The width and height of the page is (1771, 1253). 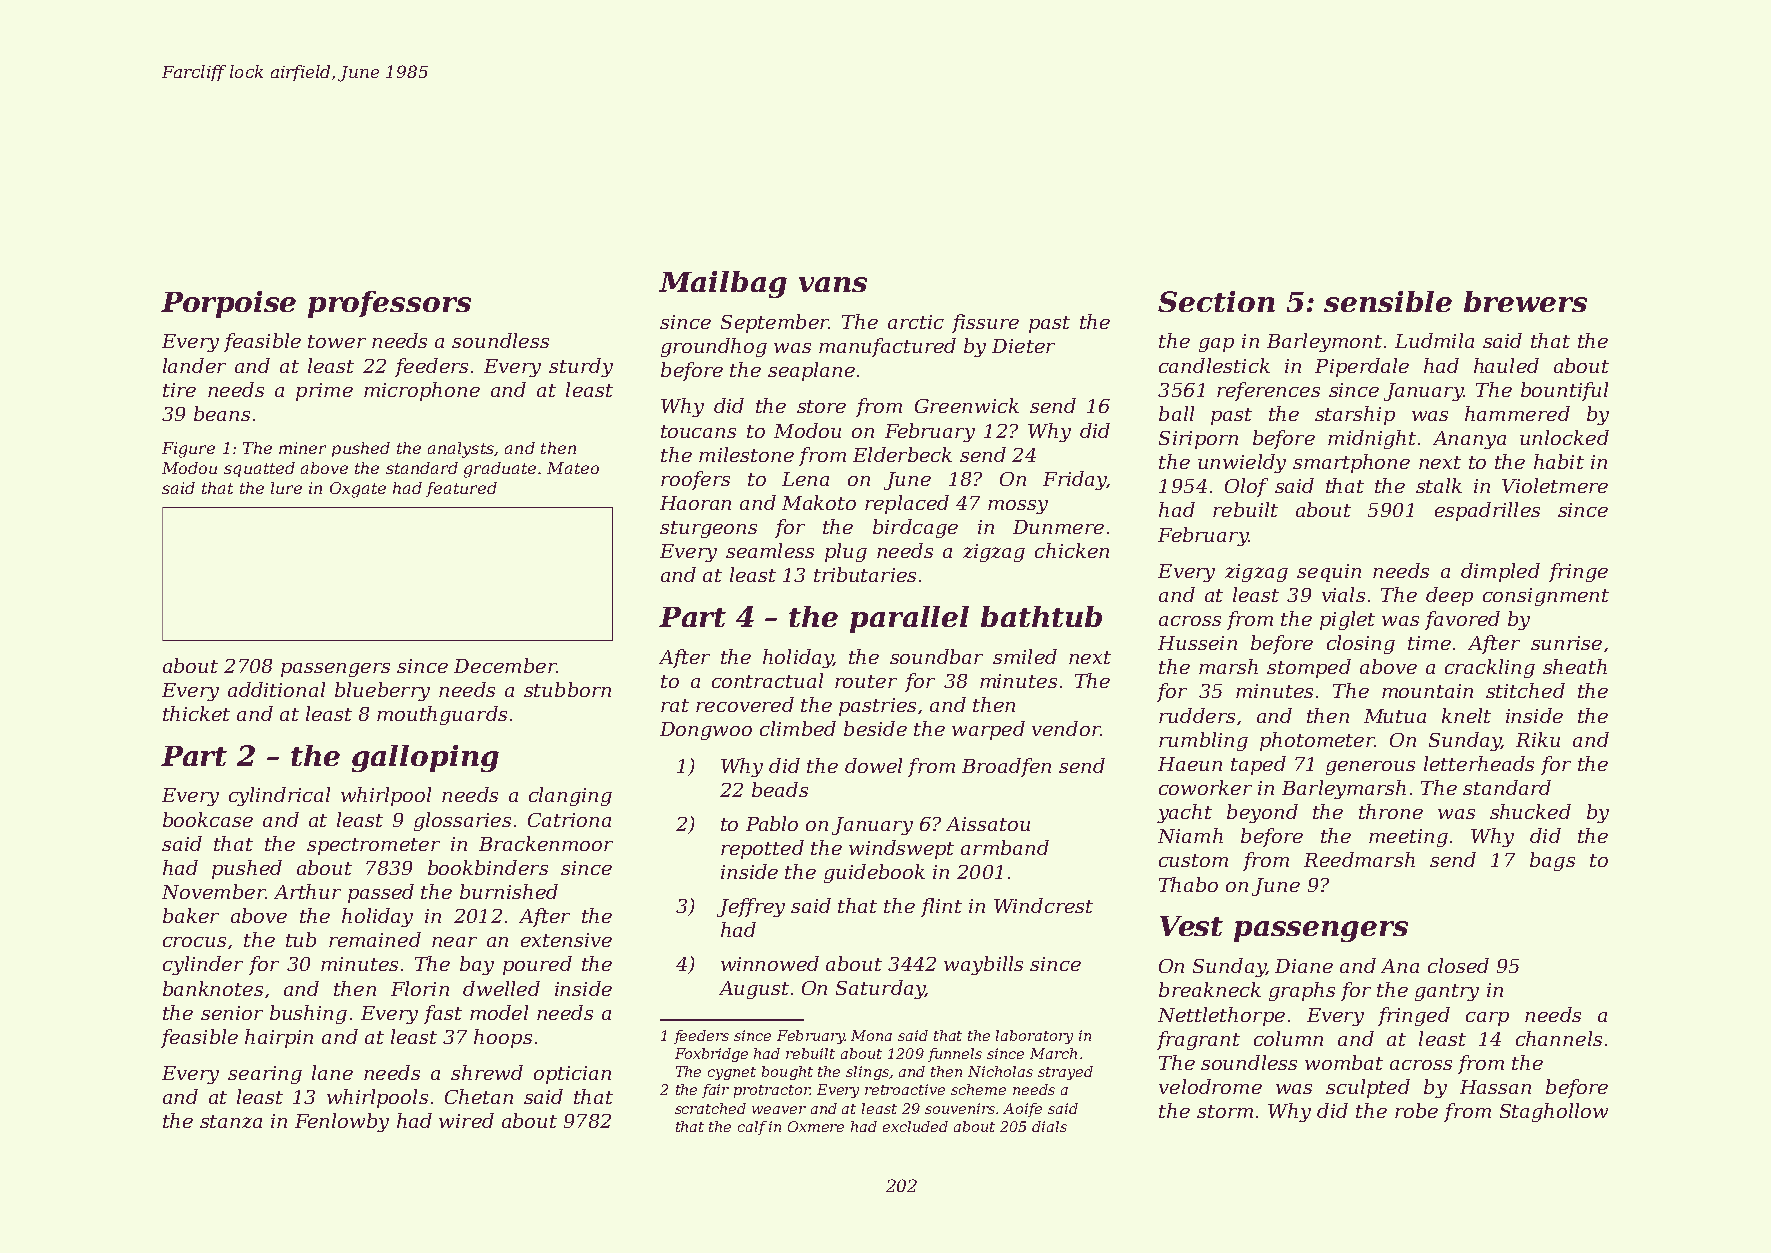 I want to click on miner, so click(x=302, y=448).
